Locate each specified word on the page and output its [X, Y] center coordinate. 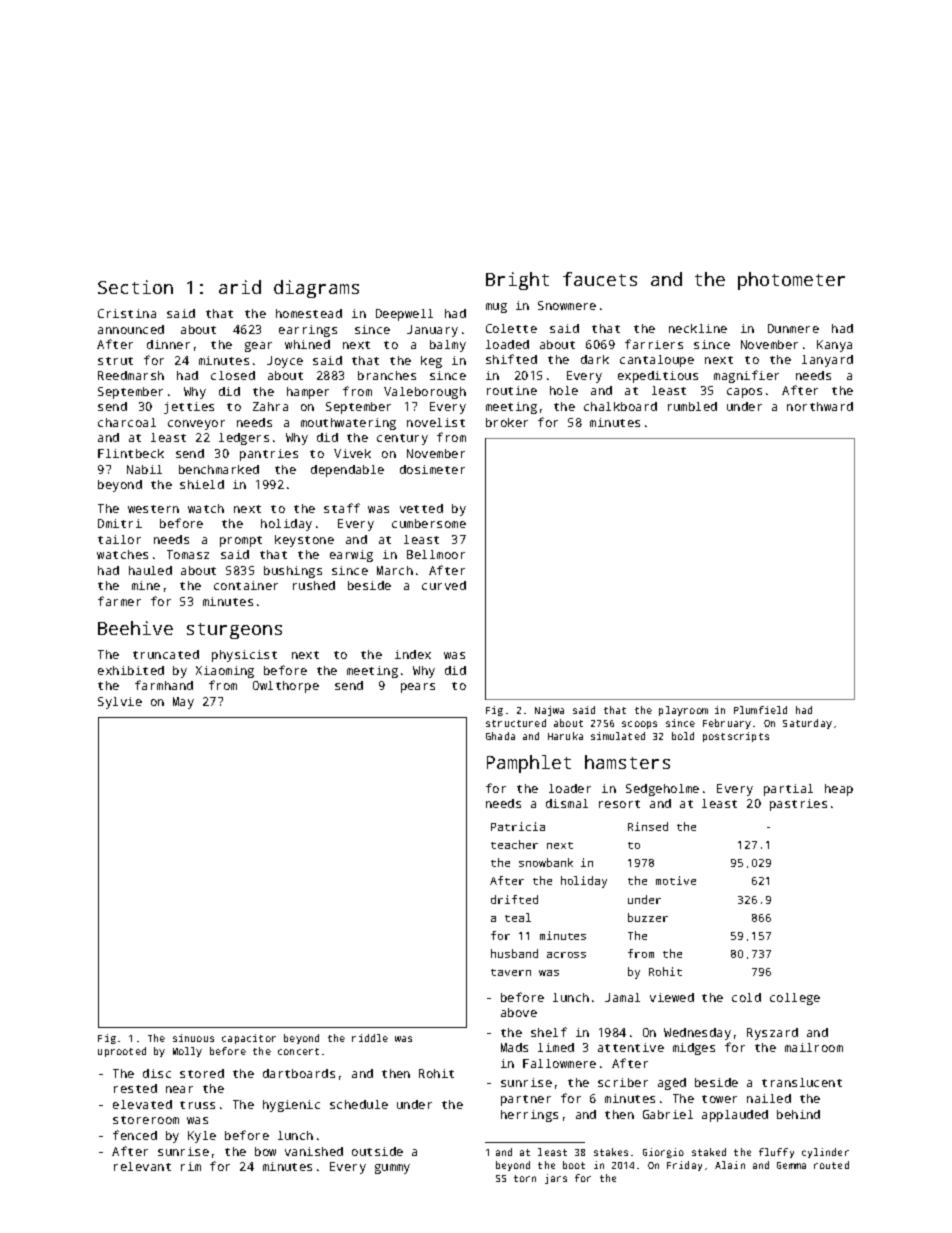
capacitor [249, 1039]
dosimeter [432, 469]
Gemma [791, 1165]
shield [202, 484]
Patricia [518, 826]
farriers [654, 344]
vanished [314, 1151]
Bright [517, 281]
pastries [798, 805]
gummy [392, 1169]
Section [135, 287]
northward [820, 406]
